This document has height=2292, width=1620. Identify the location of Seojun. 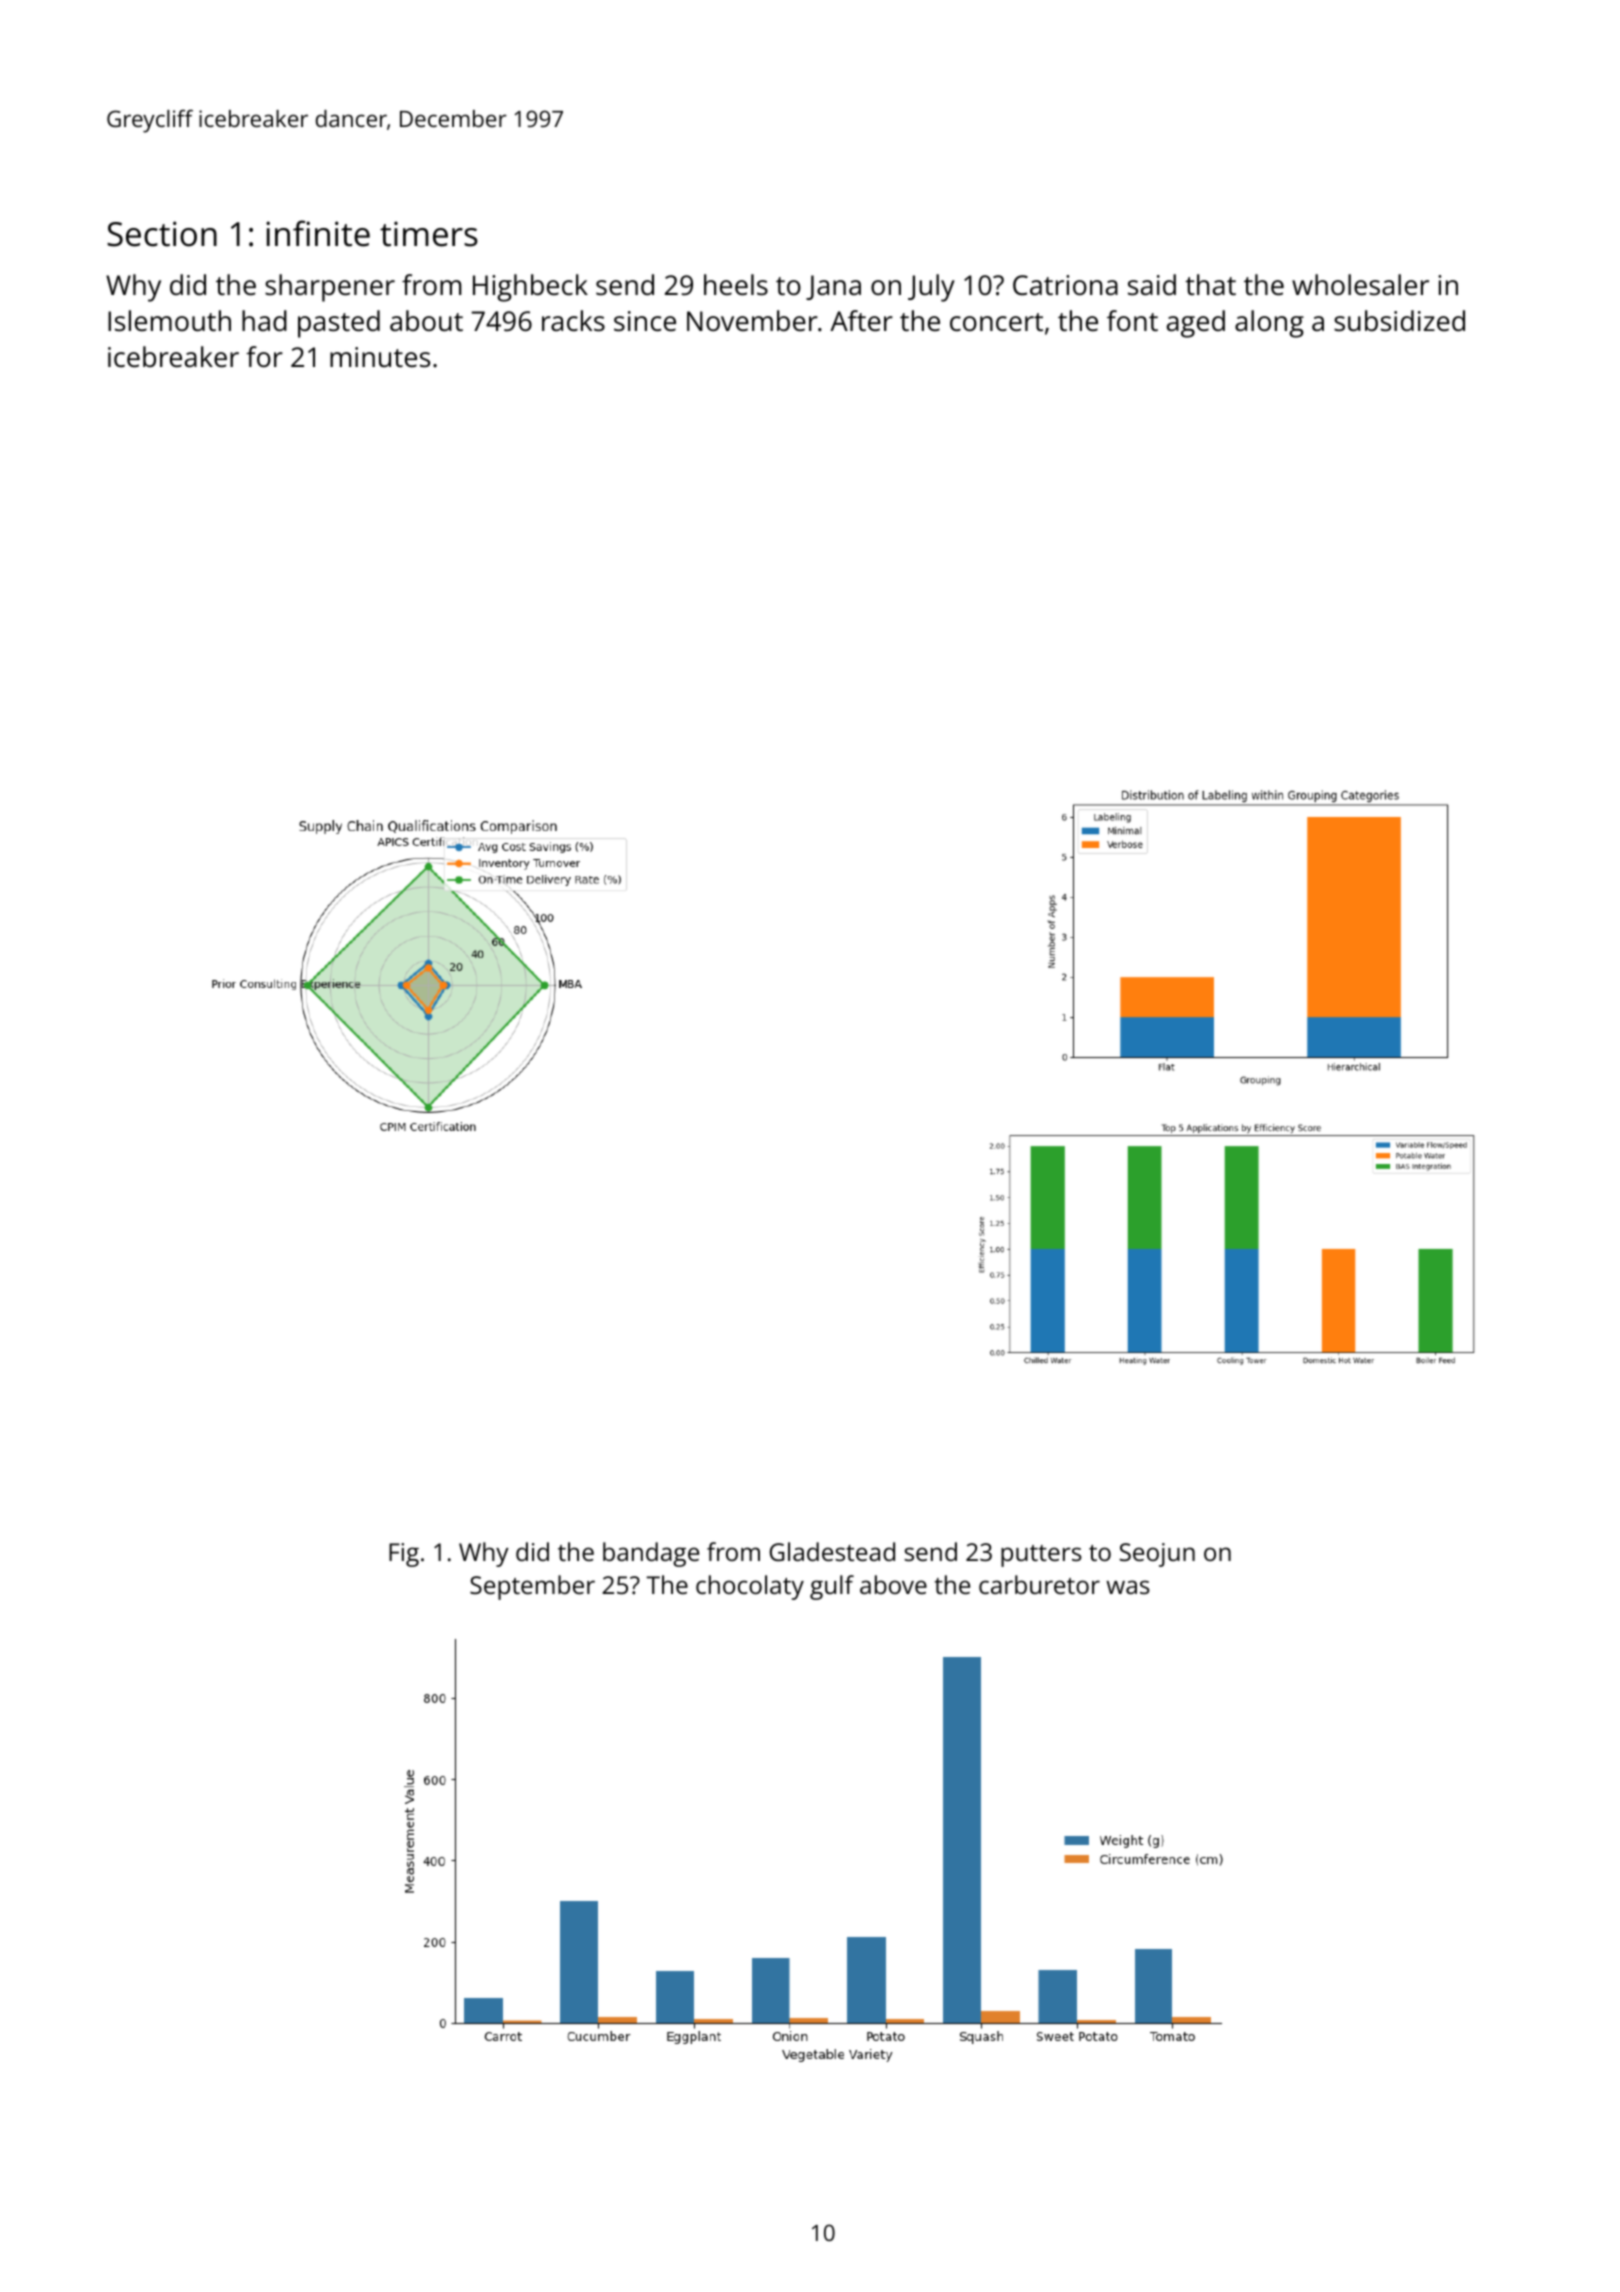
(1157, 1555).
